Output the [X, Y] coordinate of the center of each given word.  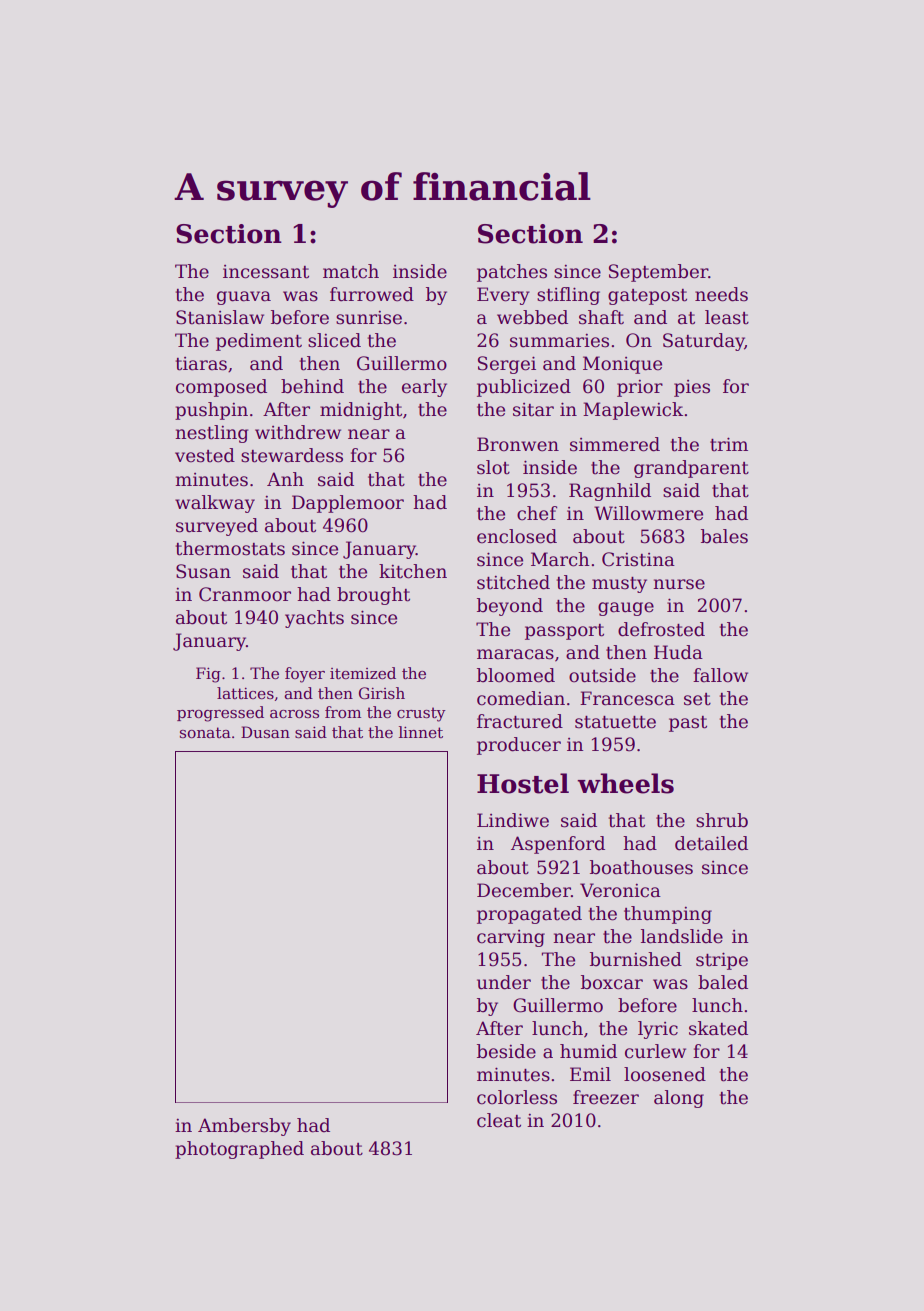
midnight [361, 411]
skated [718, 1028]
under [504, 982]
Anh [285, 479]
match [351, 271]
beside [506, 1051]
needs [721, 294]
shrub [722, 820]
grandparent [691, 469]
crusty [421, 714]
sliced [334, 340]
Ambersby [244, 1127]
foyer [305, 675]
